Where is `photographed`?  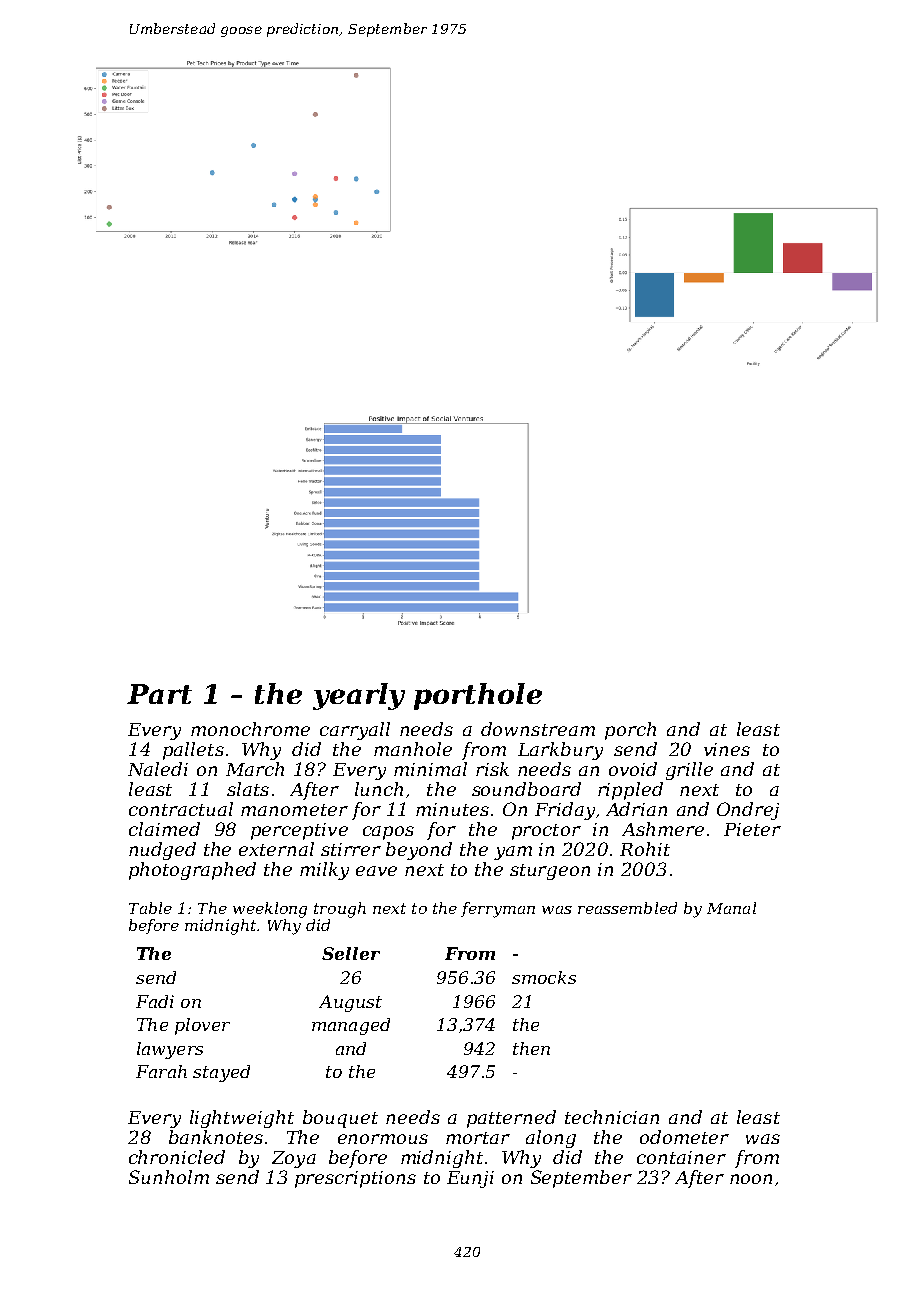 photographed is located at coordinates (192, 871).
